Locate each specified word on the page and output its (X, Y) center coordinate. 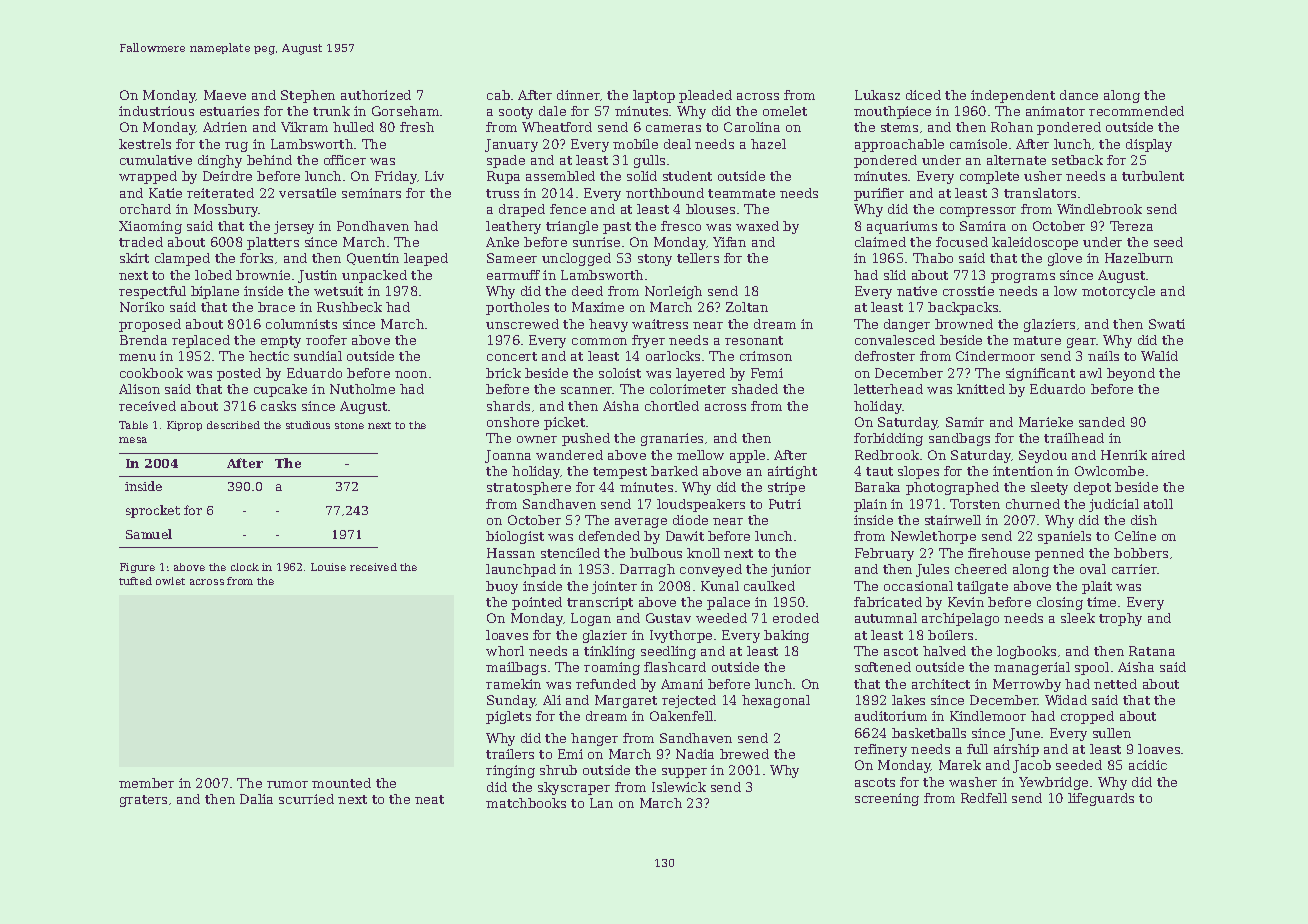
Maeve (225, 95)
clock (245, 567)
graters (143, 801)
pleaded (705, 96)
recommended (1136, 111)
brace (276, 307)
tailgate (982, 587)
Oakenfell (681, 716)
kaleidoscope (1035, 243)
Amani (682, 684)
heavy (608, 325)
